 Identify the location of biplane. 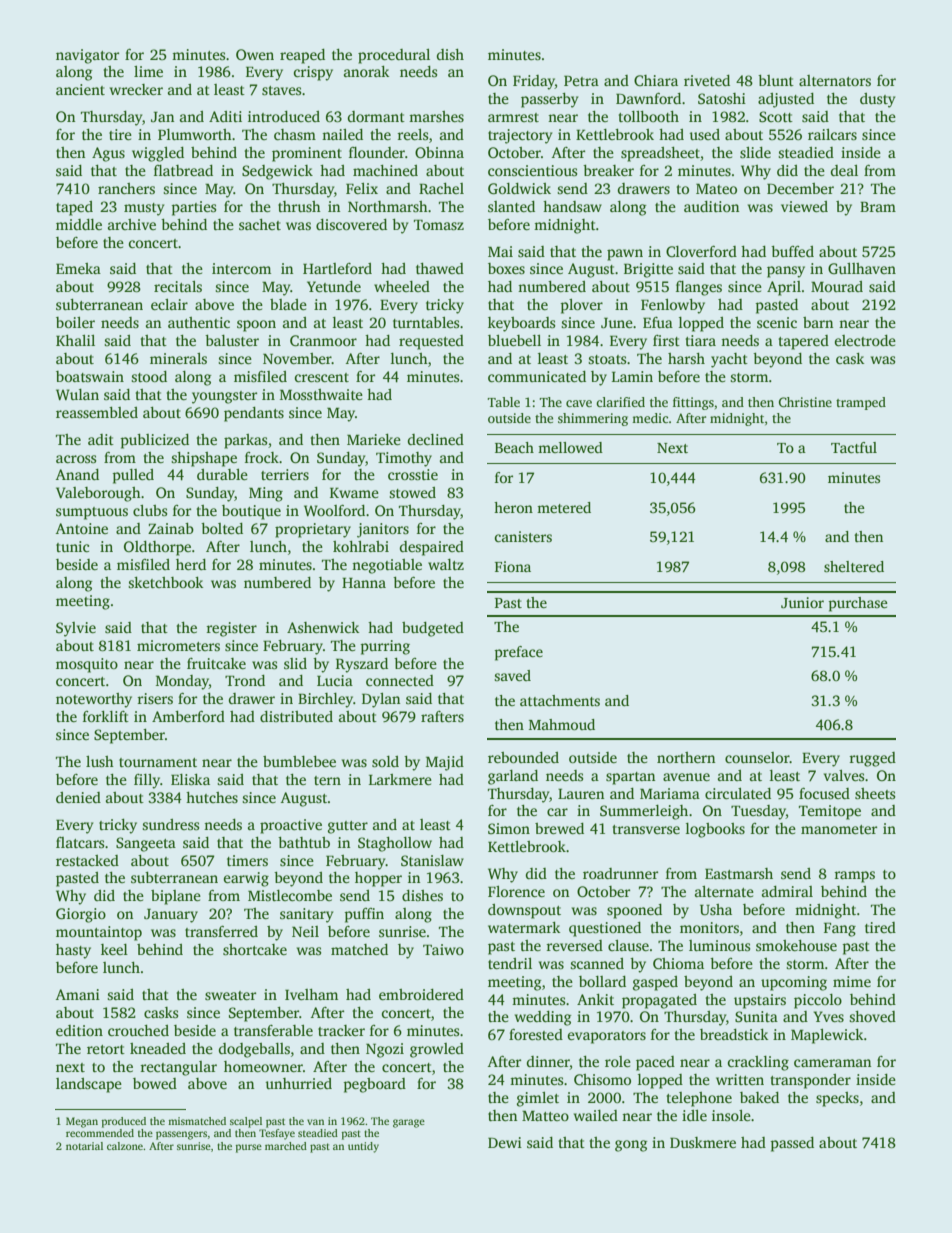
(176, 897).
